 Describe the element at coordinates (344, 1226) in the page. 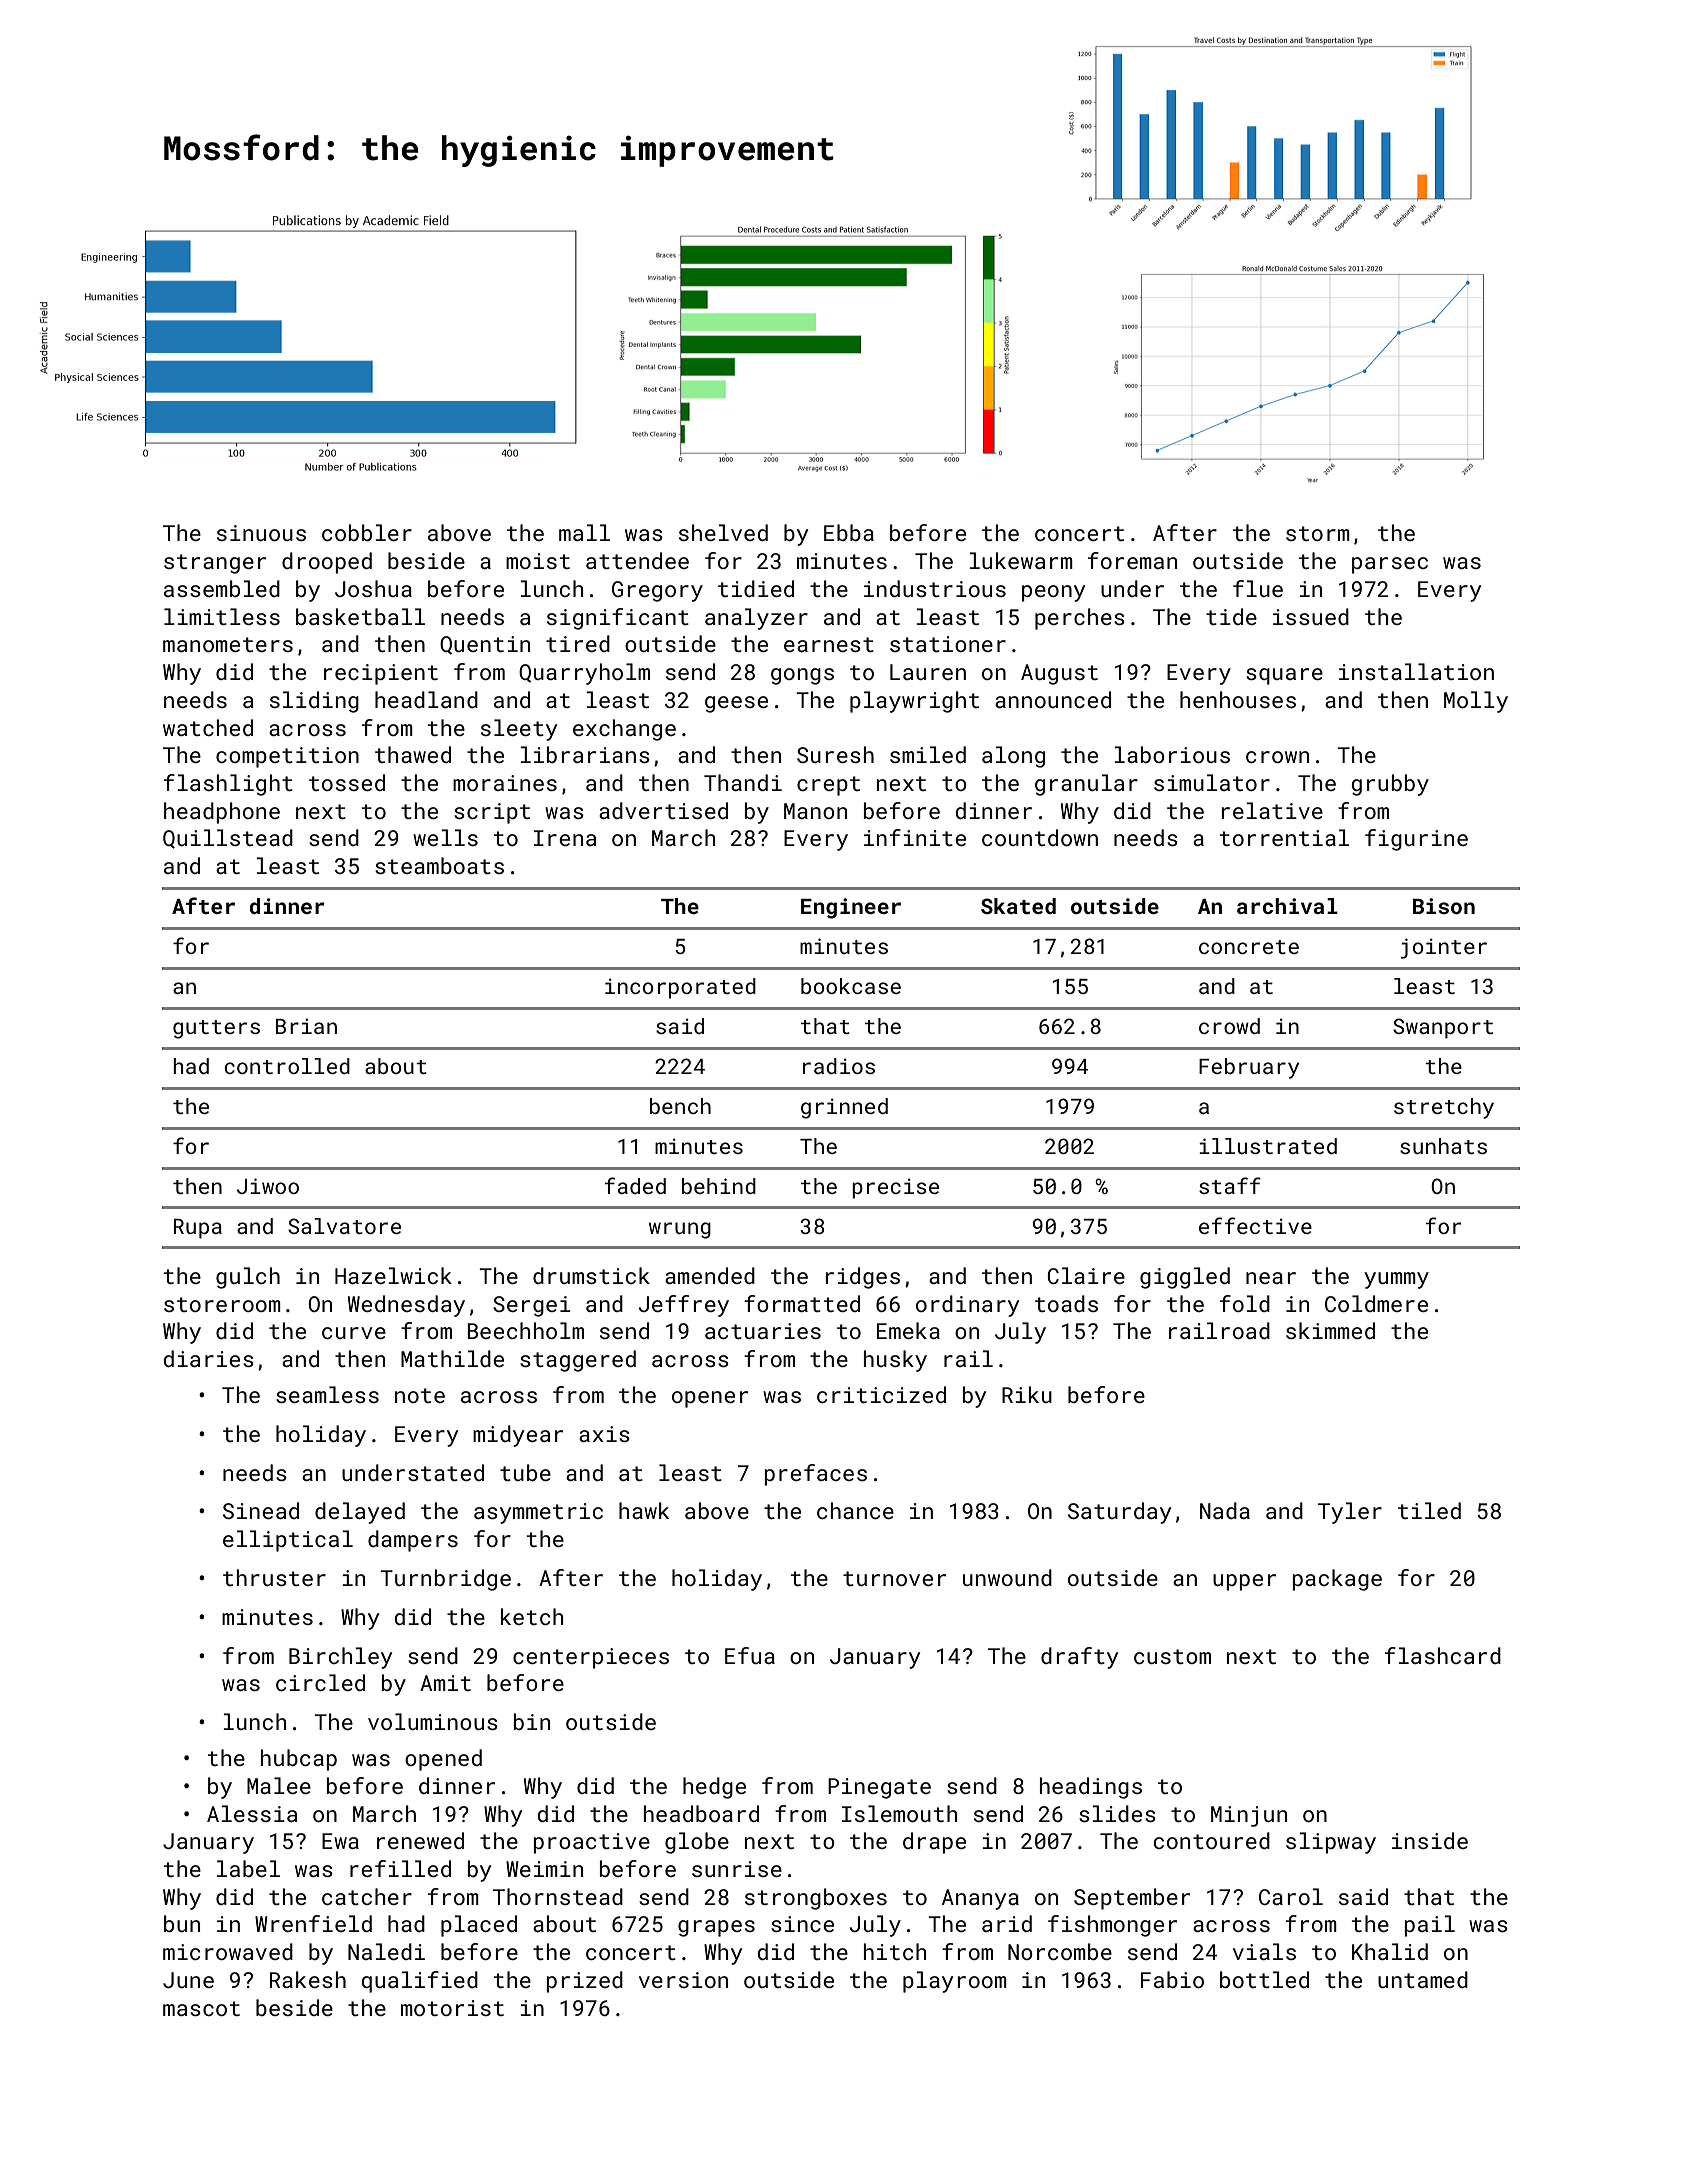

I see `Salvatore` at that location.
